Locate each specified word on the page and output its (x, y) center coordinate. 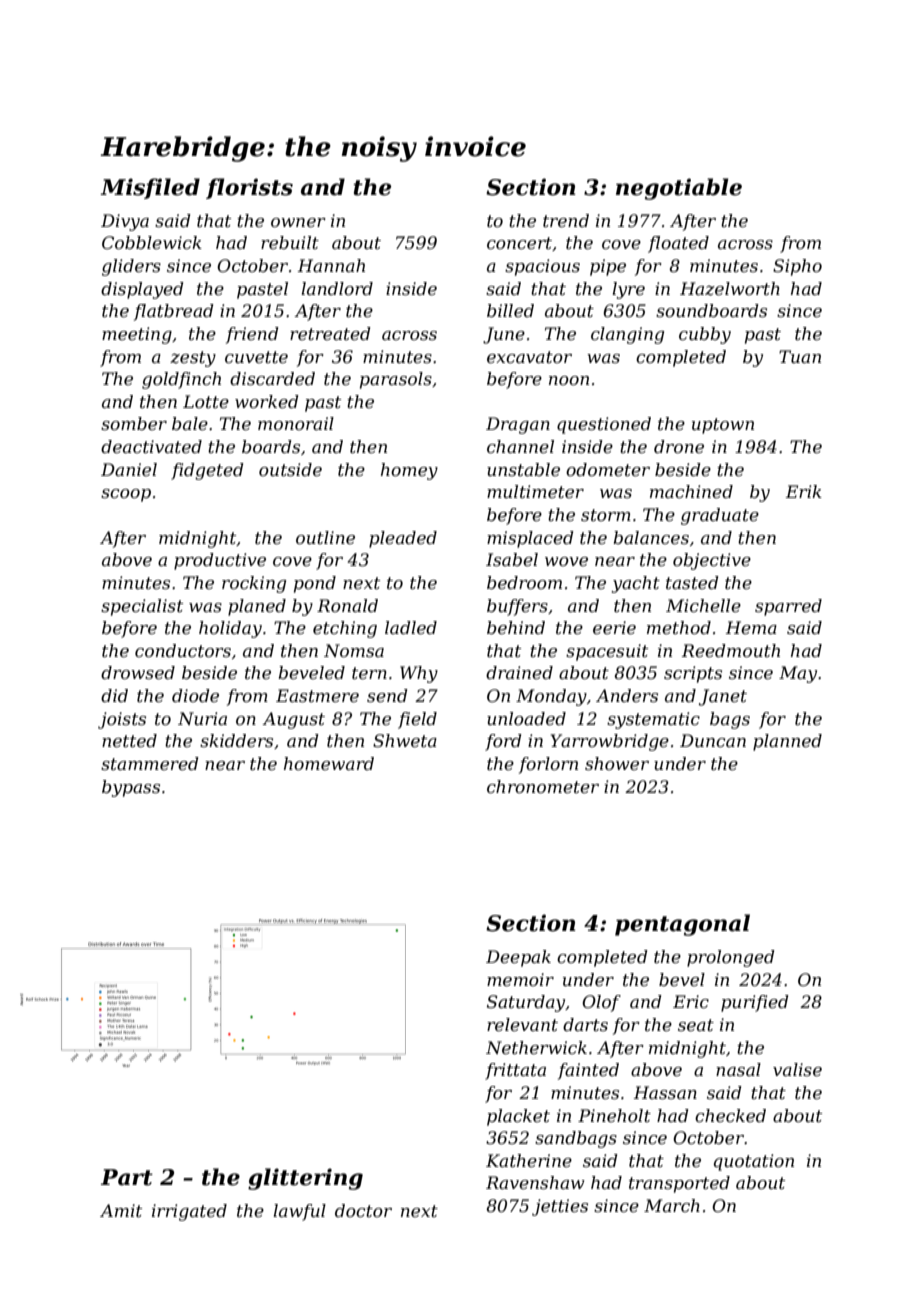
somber (134, 423)
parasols (396, 380)
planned (787, 742)
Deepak (518, 958)
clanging (627, 335)
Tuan (800, 356)
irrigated (189, 1212)
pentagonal (682, 925)
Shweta (405, 741)
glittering (305, 1179)
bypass (131, 788)
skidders (236, 741)
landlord (337, 288)
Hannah (331, 265)
